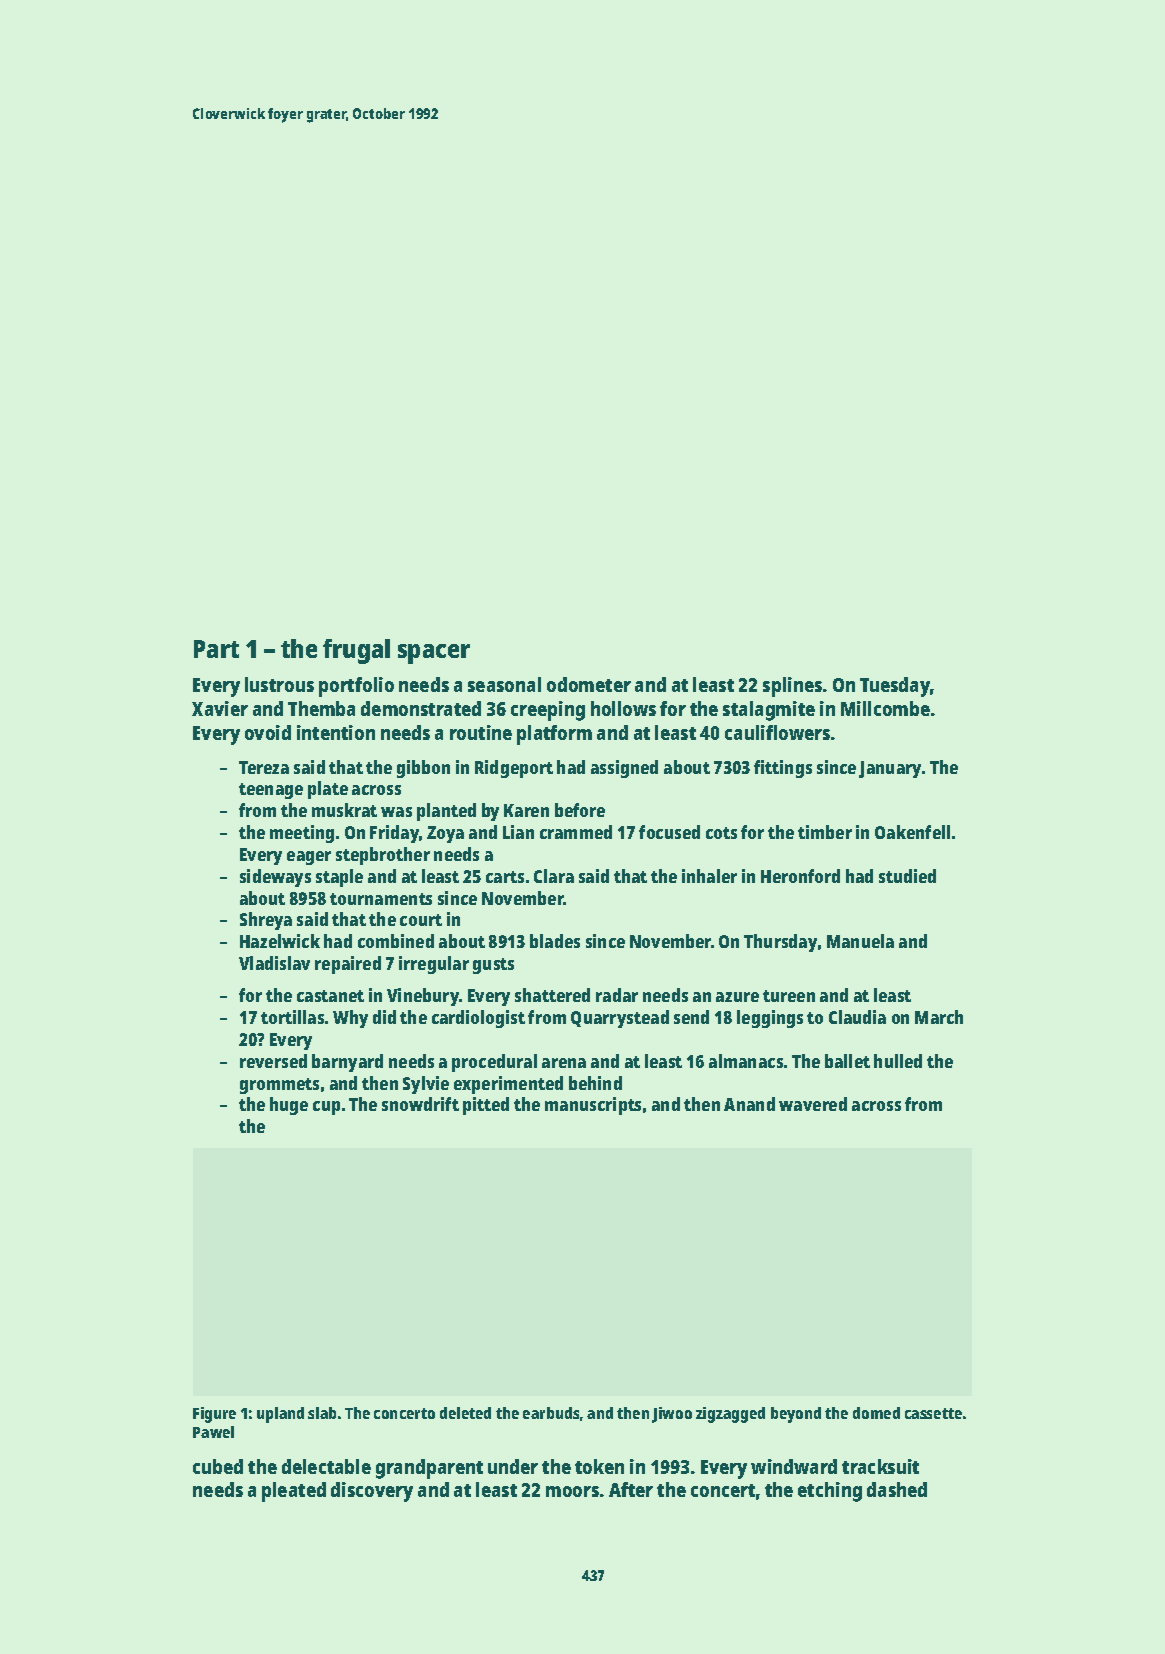 This image has height=1654, width=1165. Describe the element at coordinates (895, 687) in the image. I see `Tuesday` at that location.
